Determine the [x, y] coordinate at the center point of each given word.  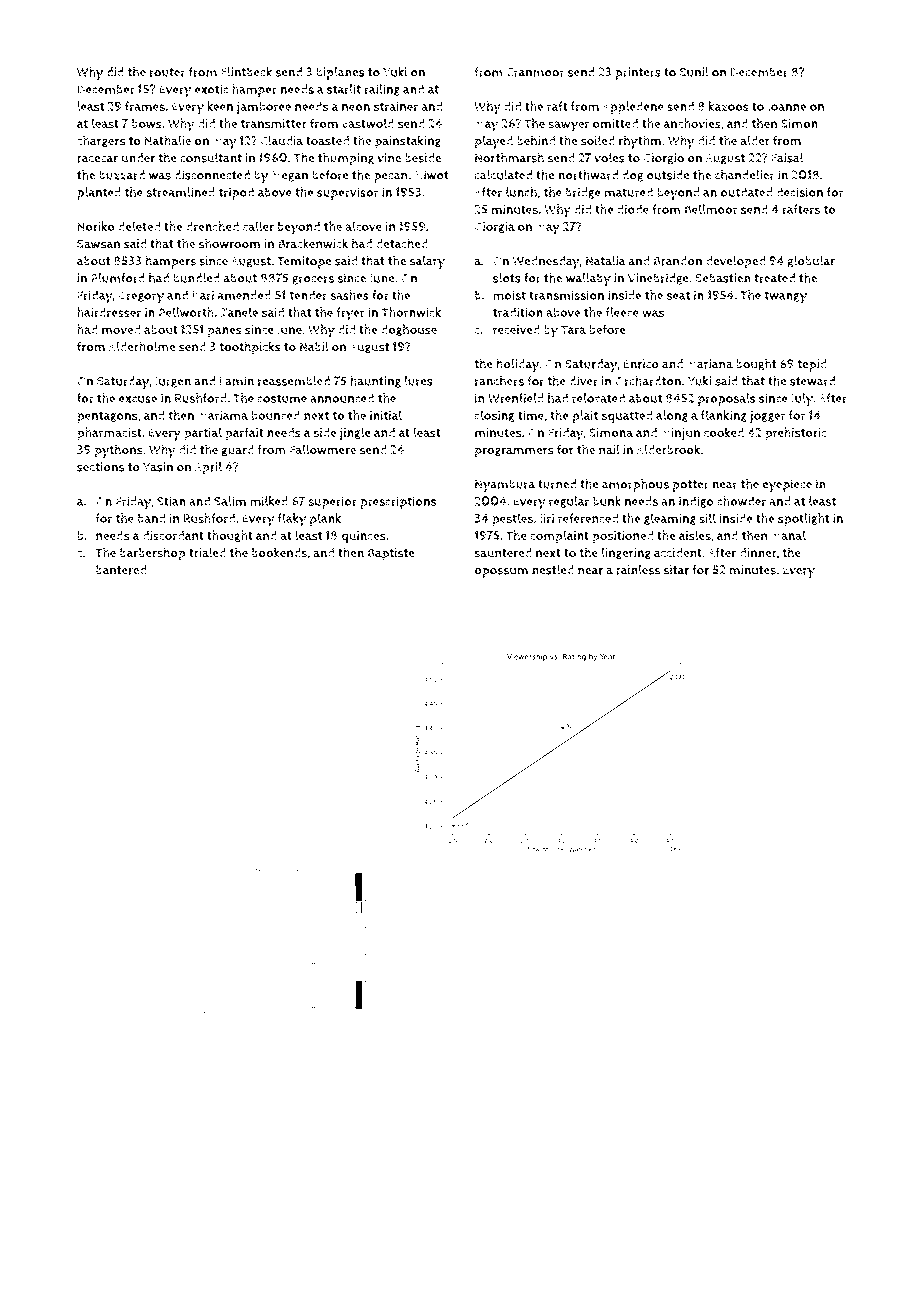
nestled [553, 570]
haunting [375, 382]
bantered [121, 570]
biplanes [340, 73]
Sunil [694, 72]
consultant [211, 158]
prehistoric [796, 434]
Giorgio [663, 159]
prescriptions [398, 502]
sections [101, 467]
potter [691, 486]
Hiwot [432, 175]
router [168, 72]
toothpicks [250, 348]
